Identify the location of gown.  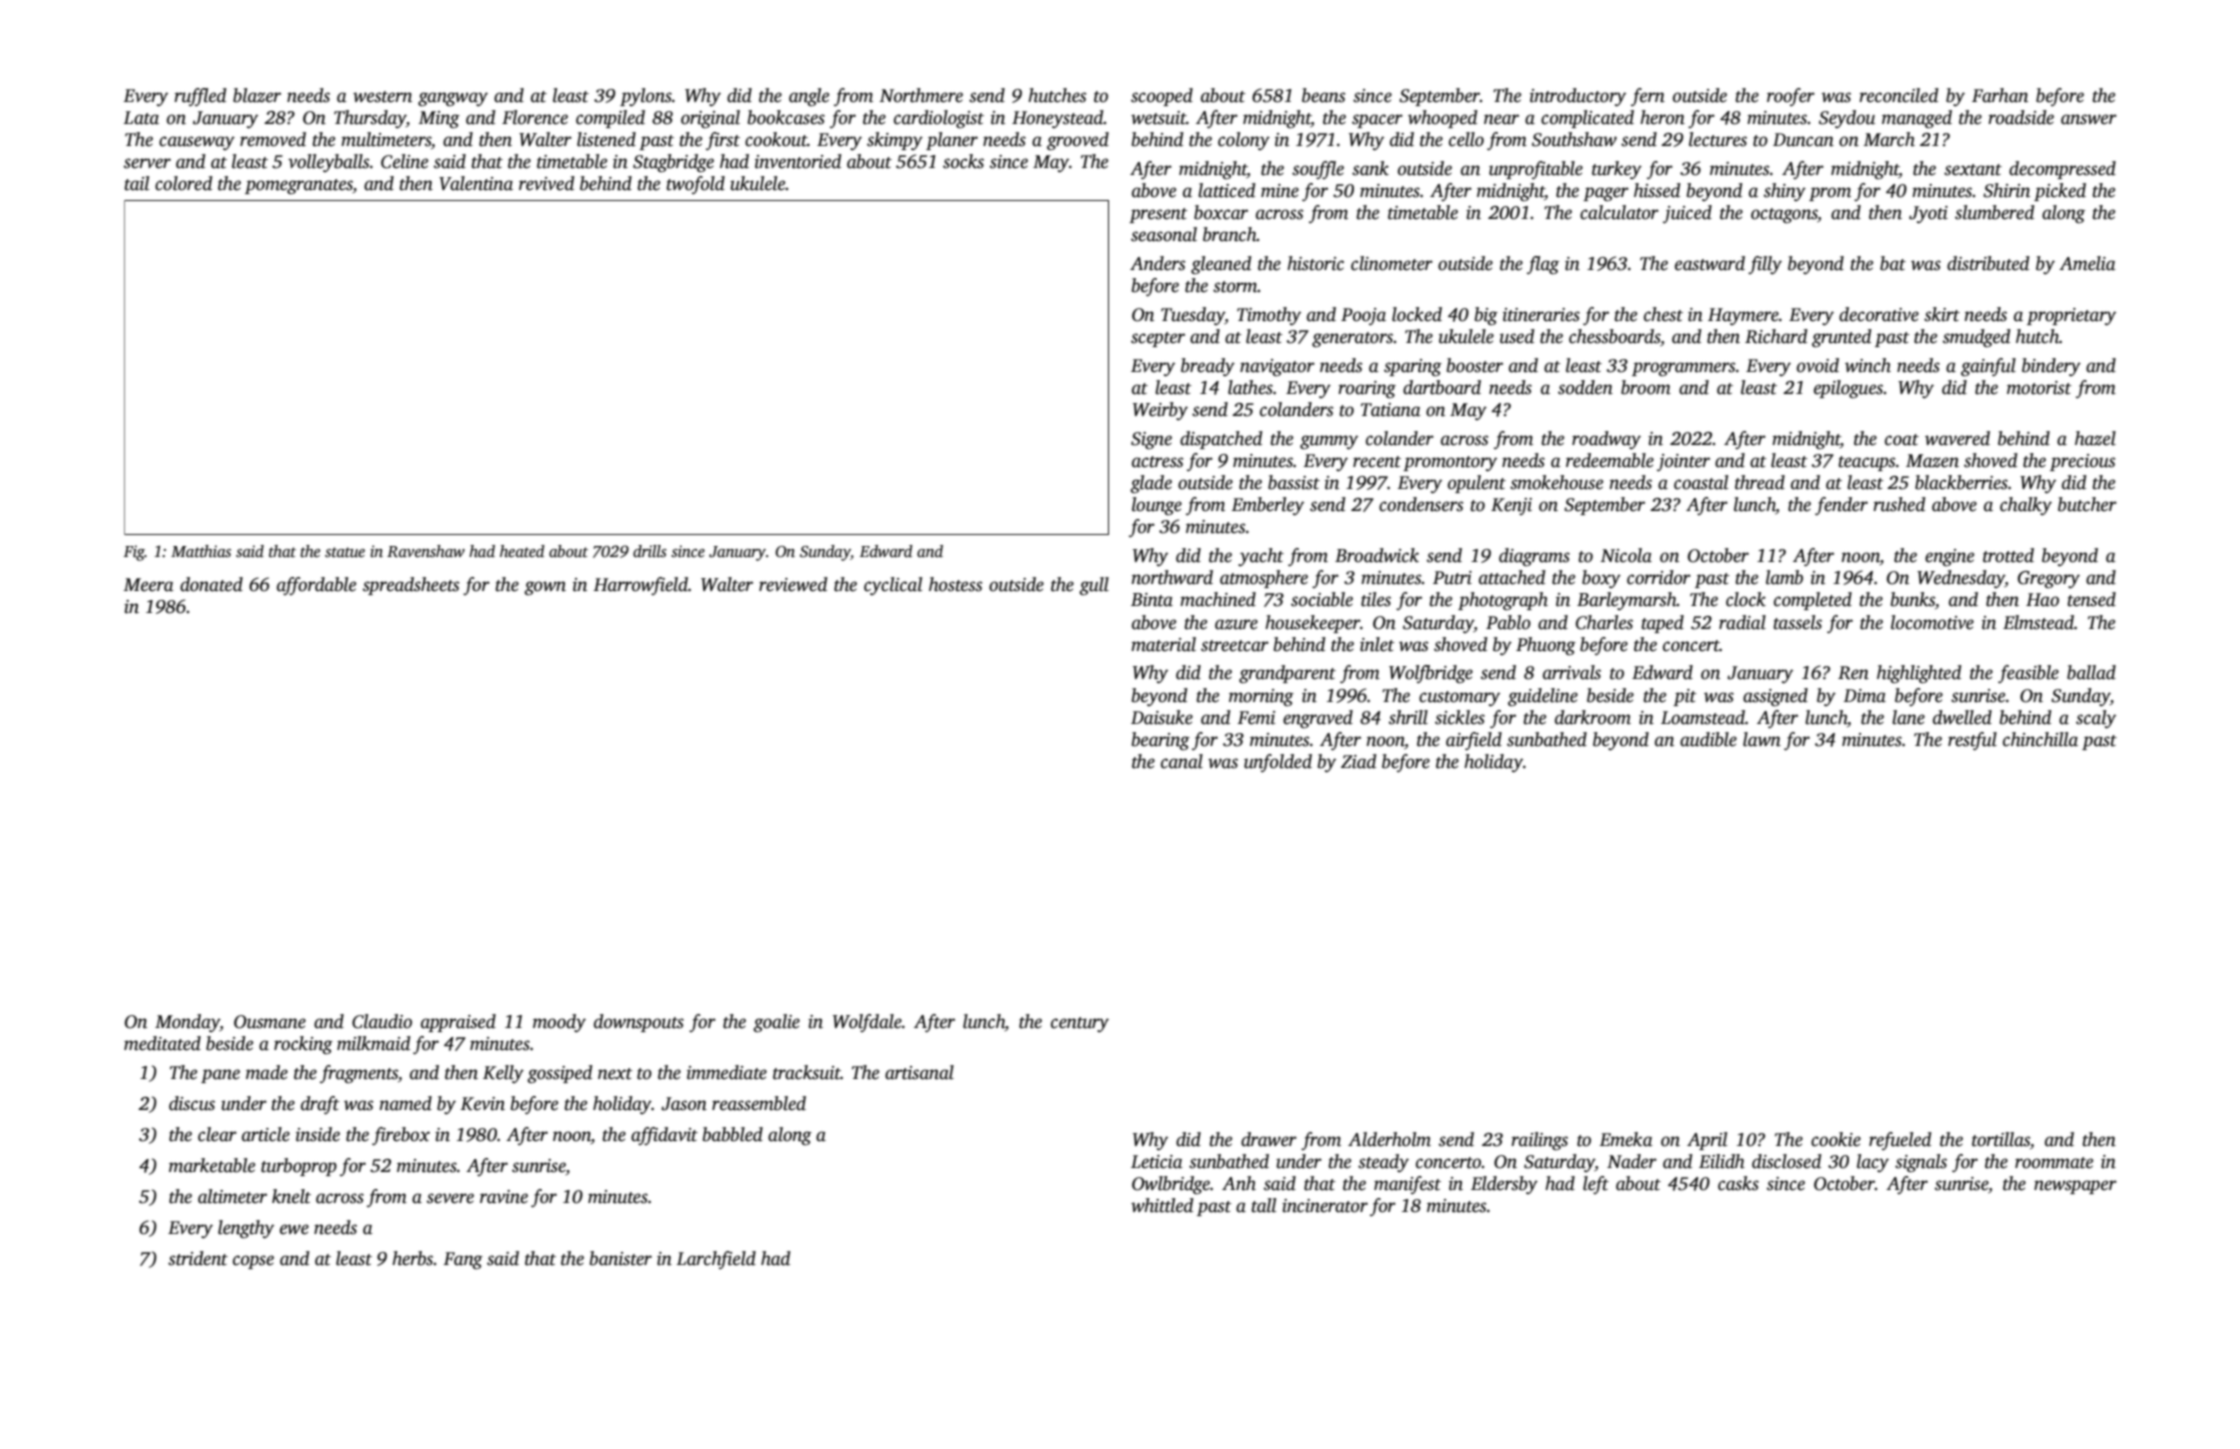
(545, 588).
